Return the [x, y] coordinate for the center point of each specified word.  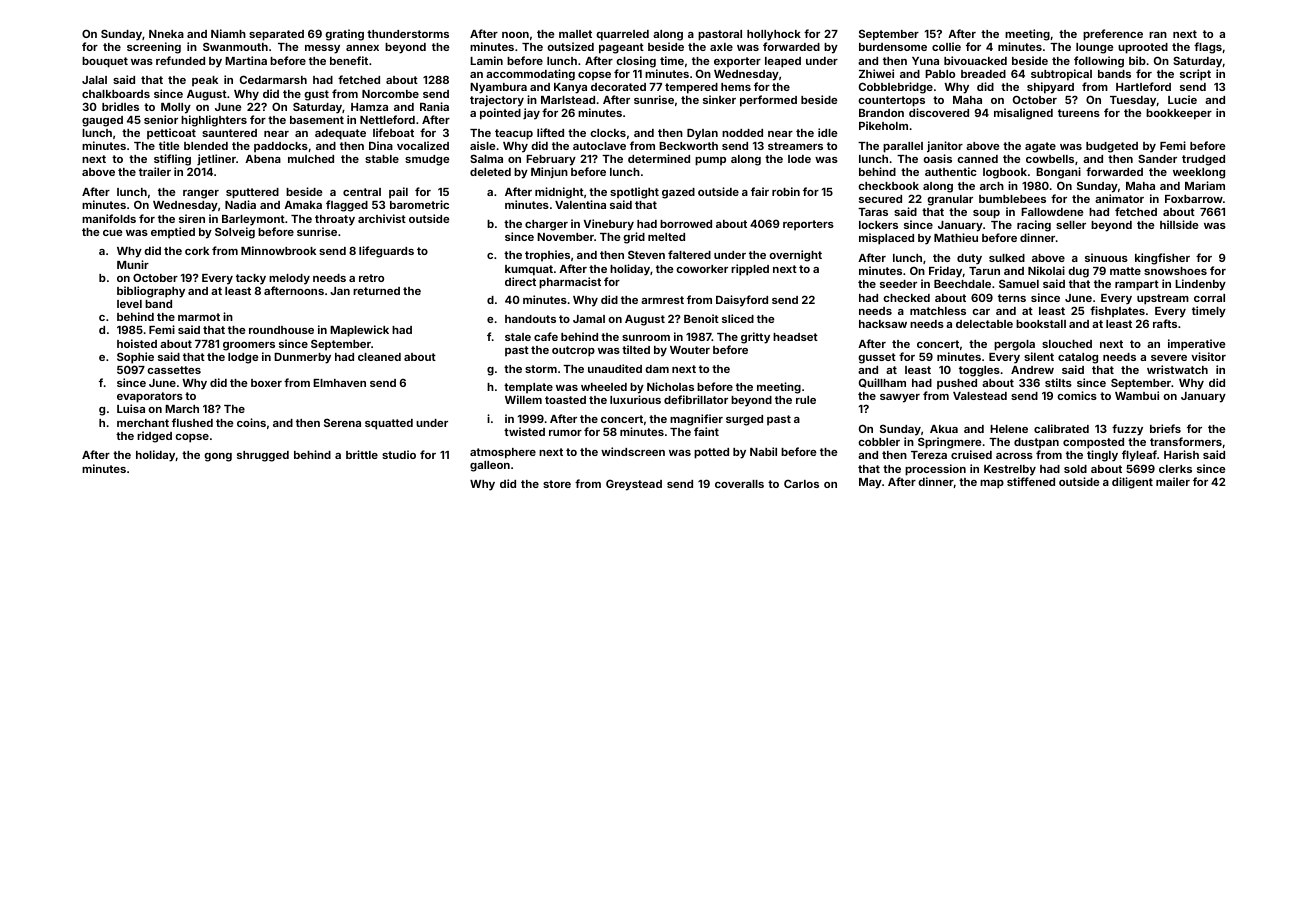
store [557, 484]
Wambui [1137, 395]
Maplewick [359, 331]
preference [1113, 35]
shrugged [263, 456]
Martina [246, 60]
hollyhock [774, 35]
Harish [1181, 454]
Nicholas [670, 386]
